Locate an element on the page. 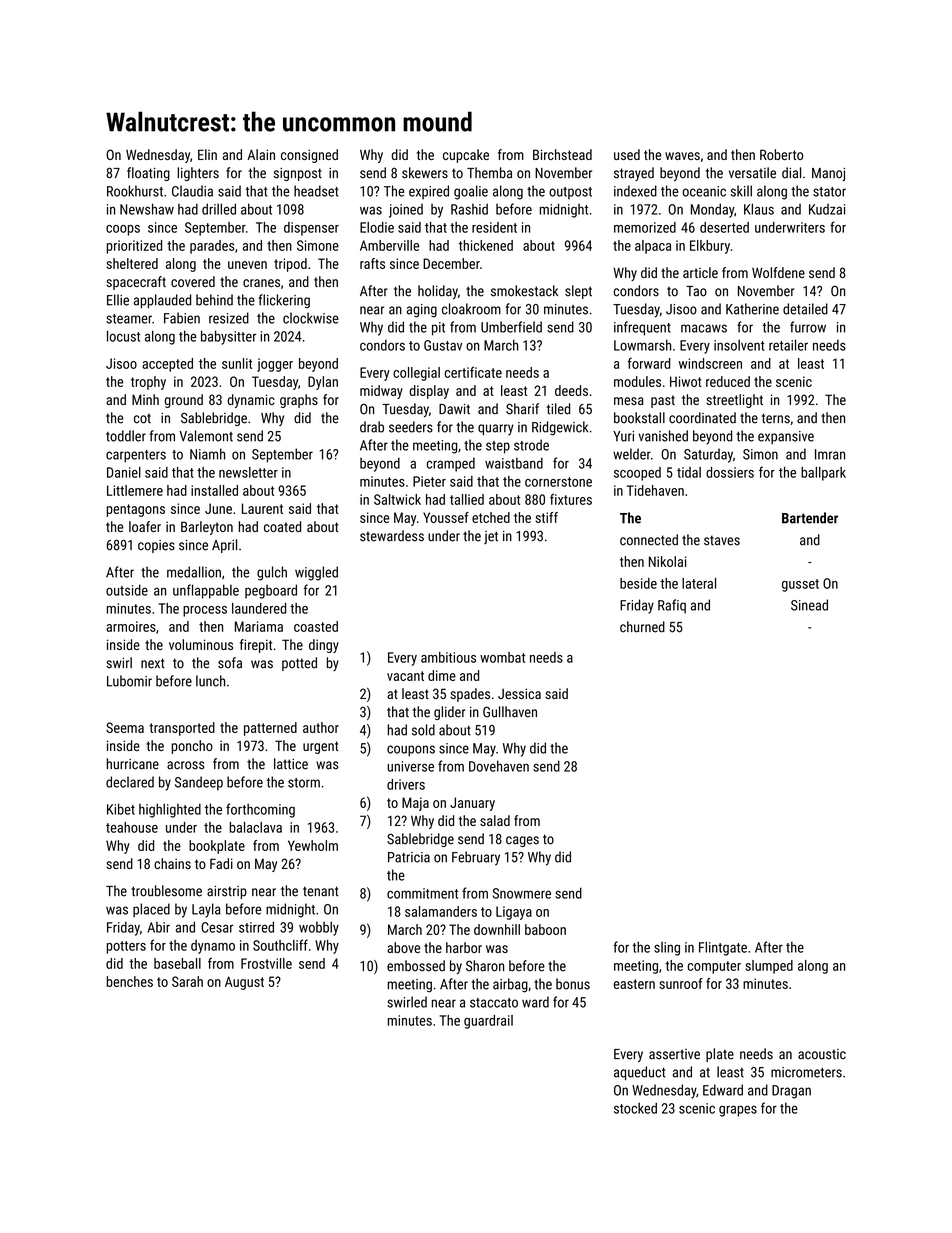 The height and width of the image is (1233, 952). placed is located at coordinates (151, 910).
